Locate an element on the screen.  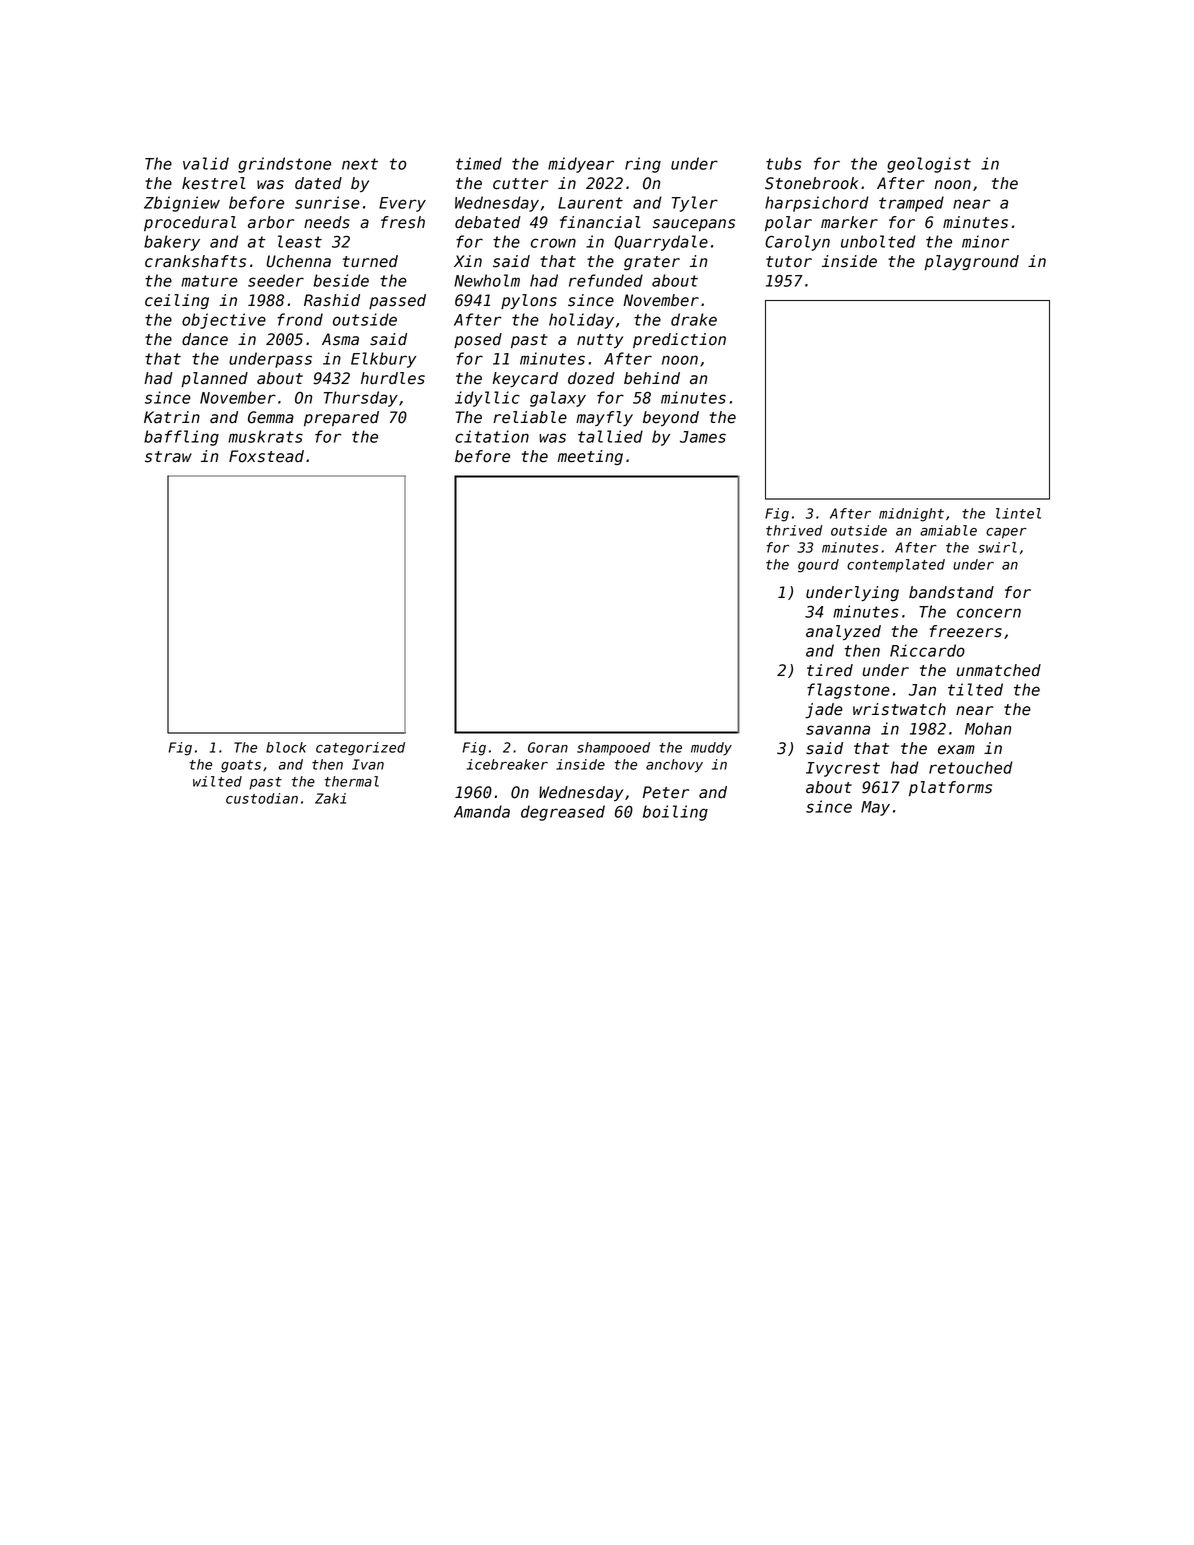
custodian is located at coordinates (262, 798).
